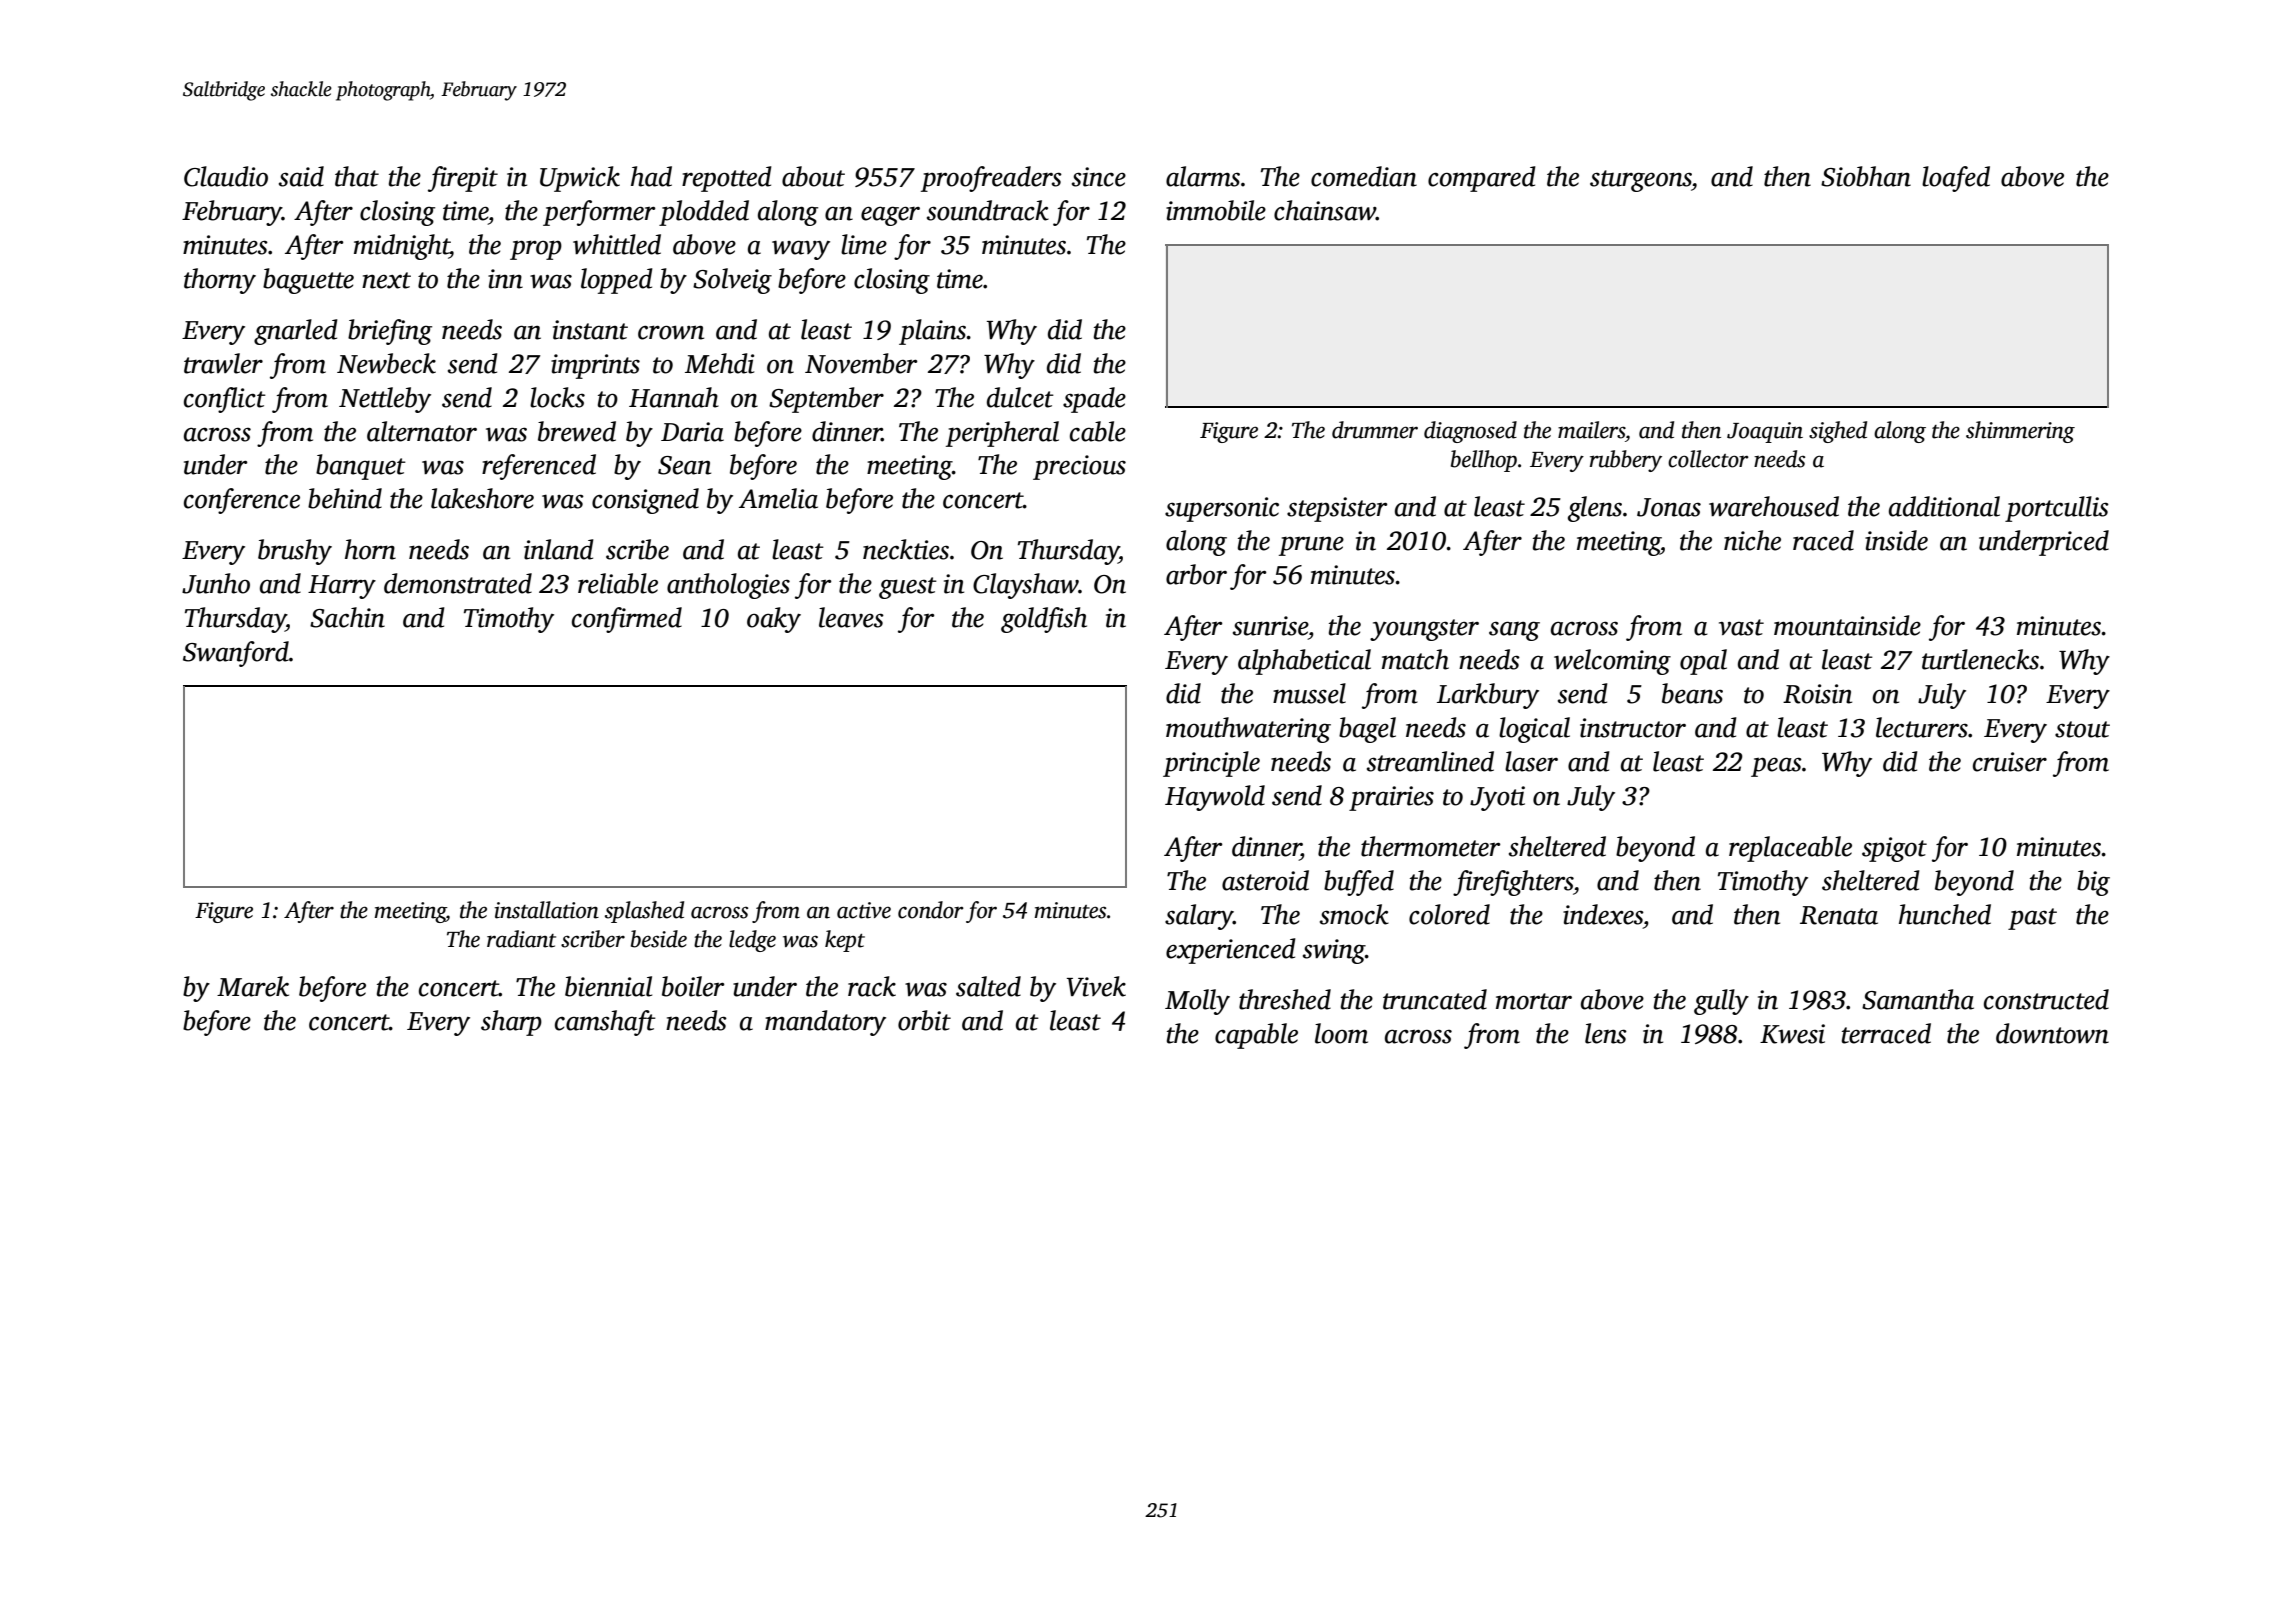 The height and width of the page is (1620, 2292). What do you see at coordinates (924, 1020) in the page?
I see `orbit` at bounding box center [924, 1020].
